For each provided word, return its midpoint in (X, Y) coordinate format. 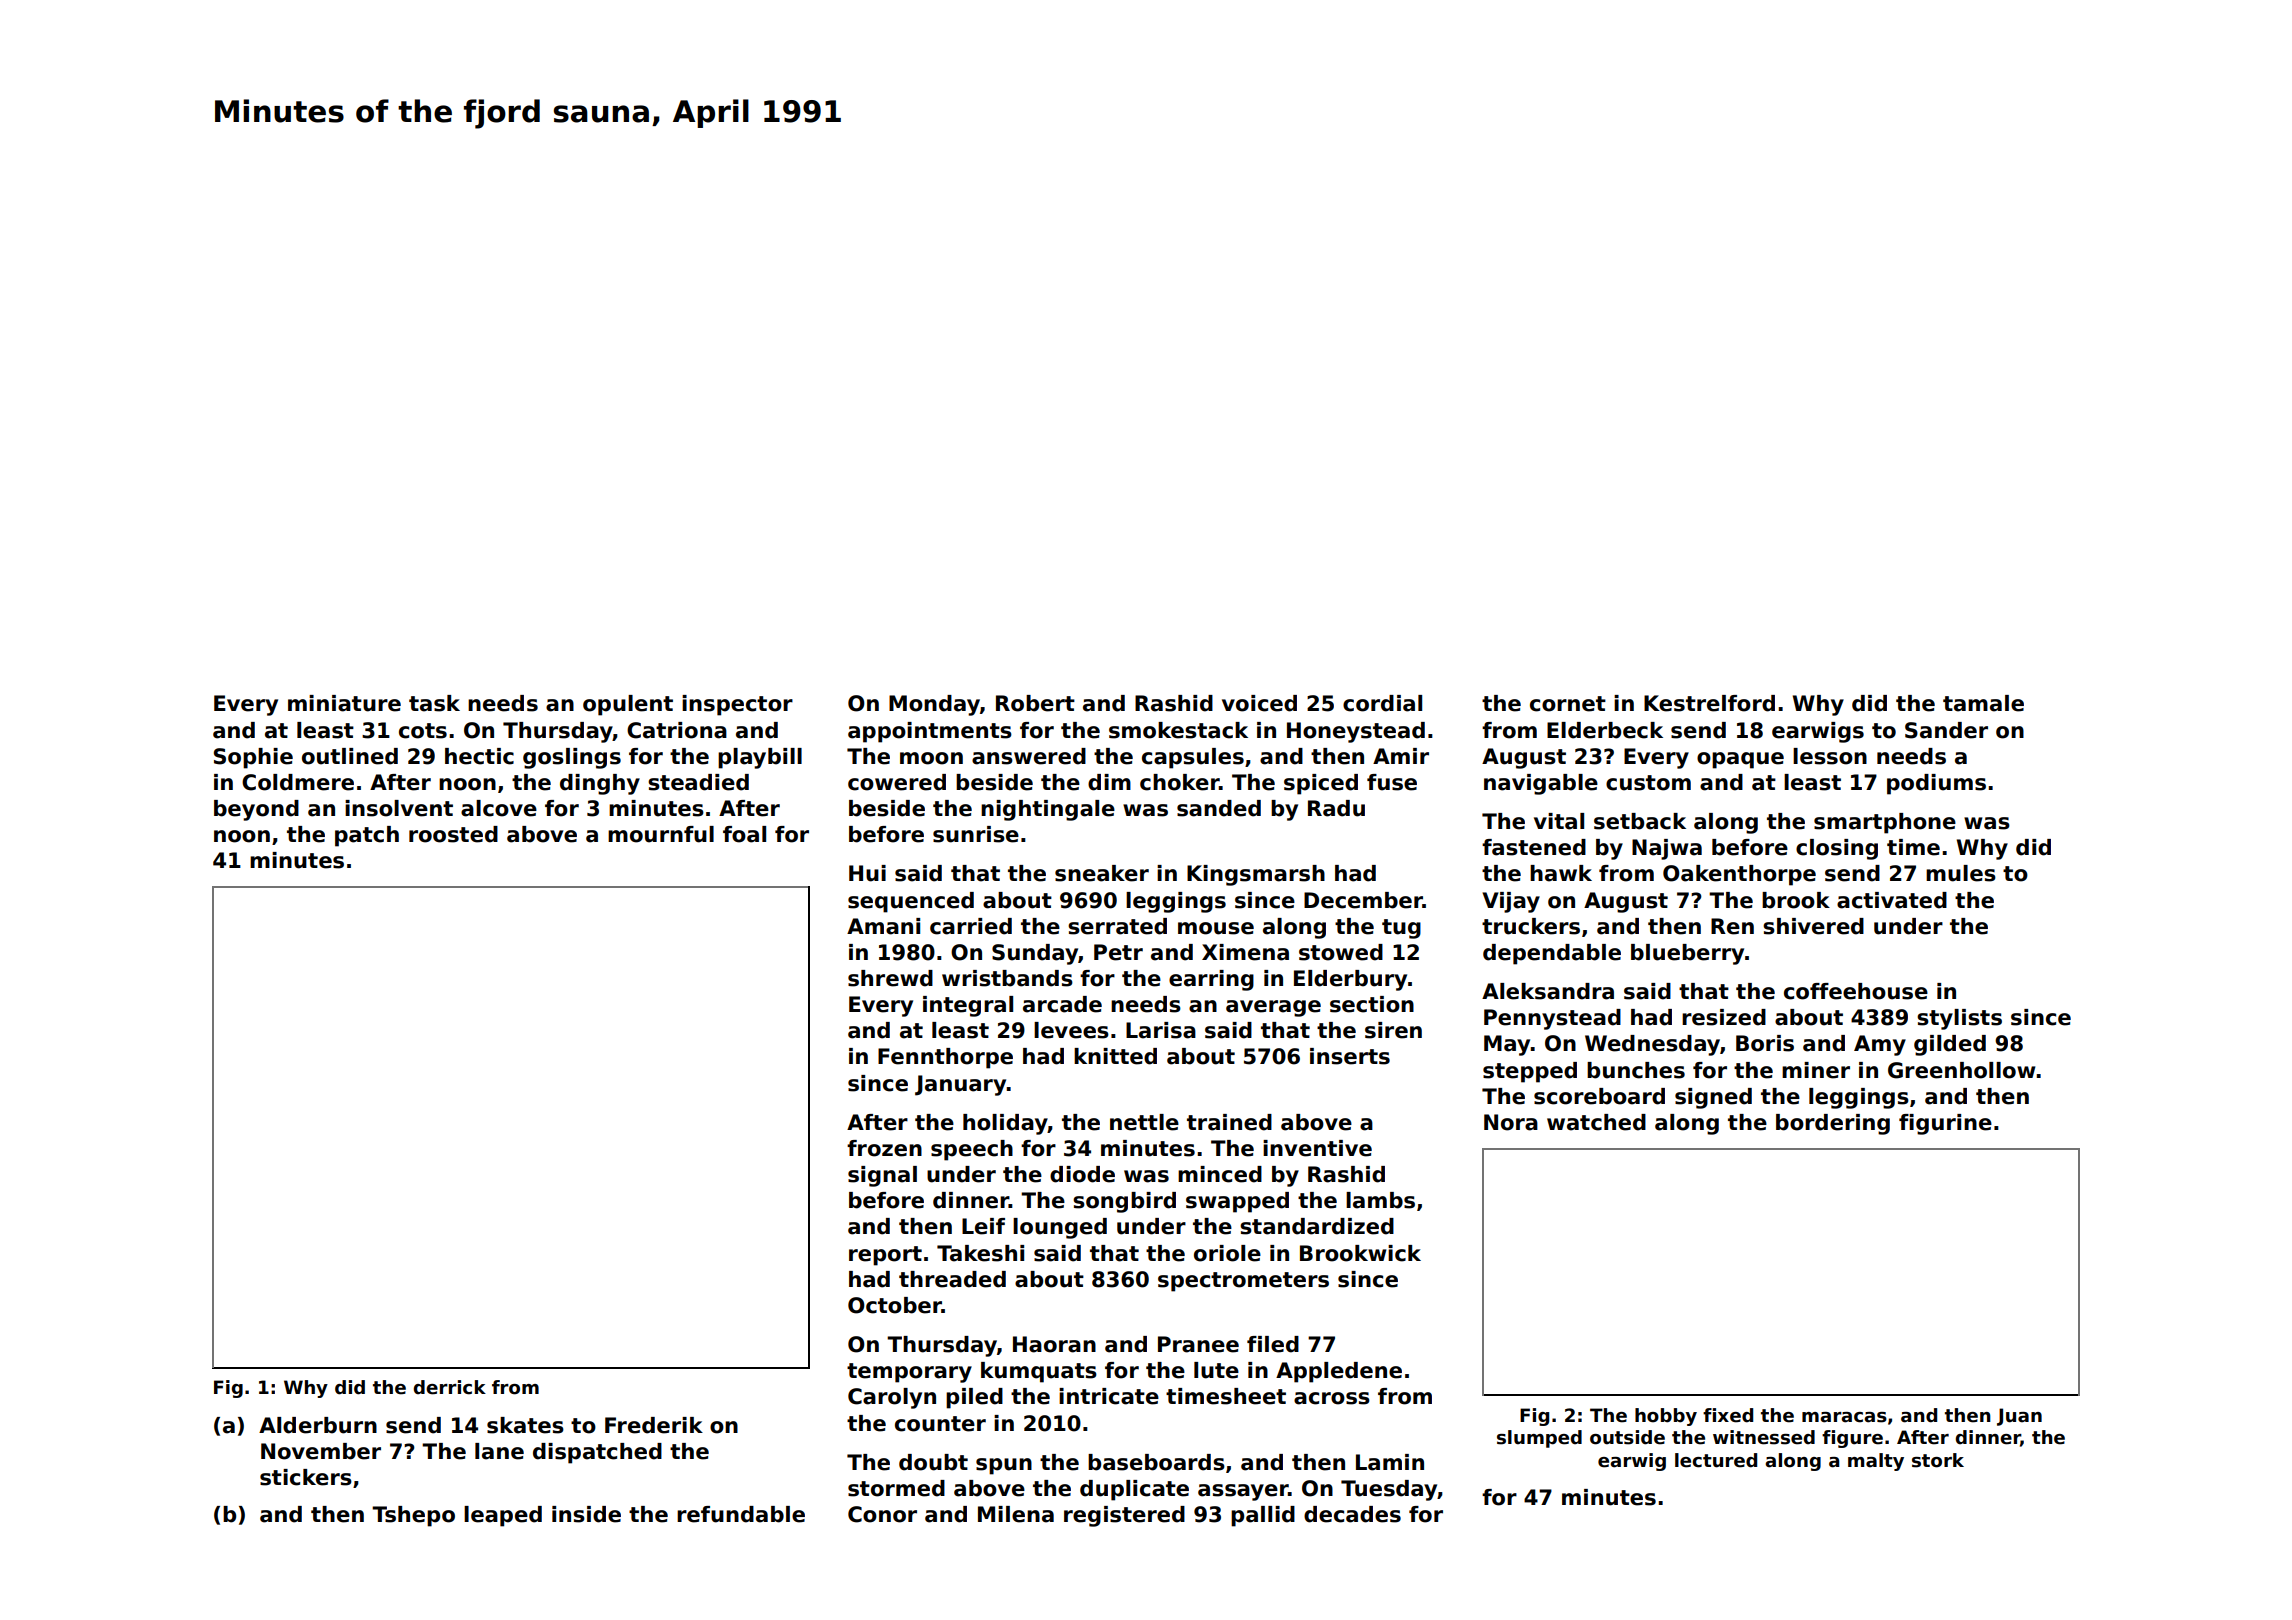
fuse (1392, 782)
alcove (499, 808)
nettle (1144, 1122)
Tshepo (413, 1516)
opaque (1740, 760)
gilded (1950, 1045)
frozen (884, 1148)
